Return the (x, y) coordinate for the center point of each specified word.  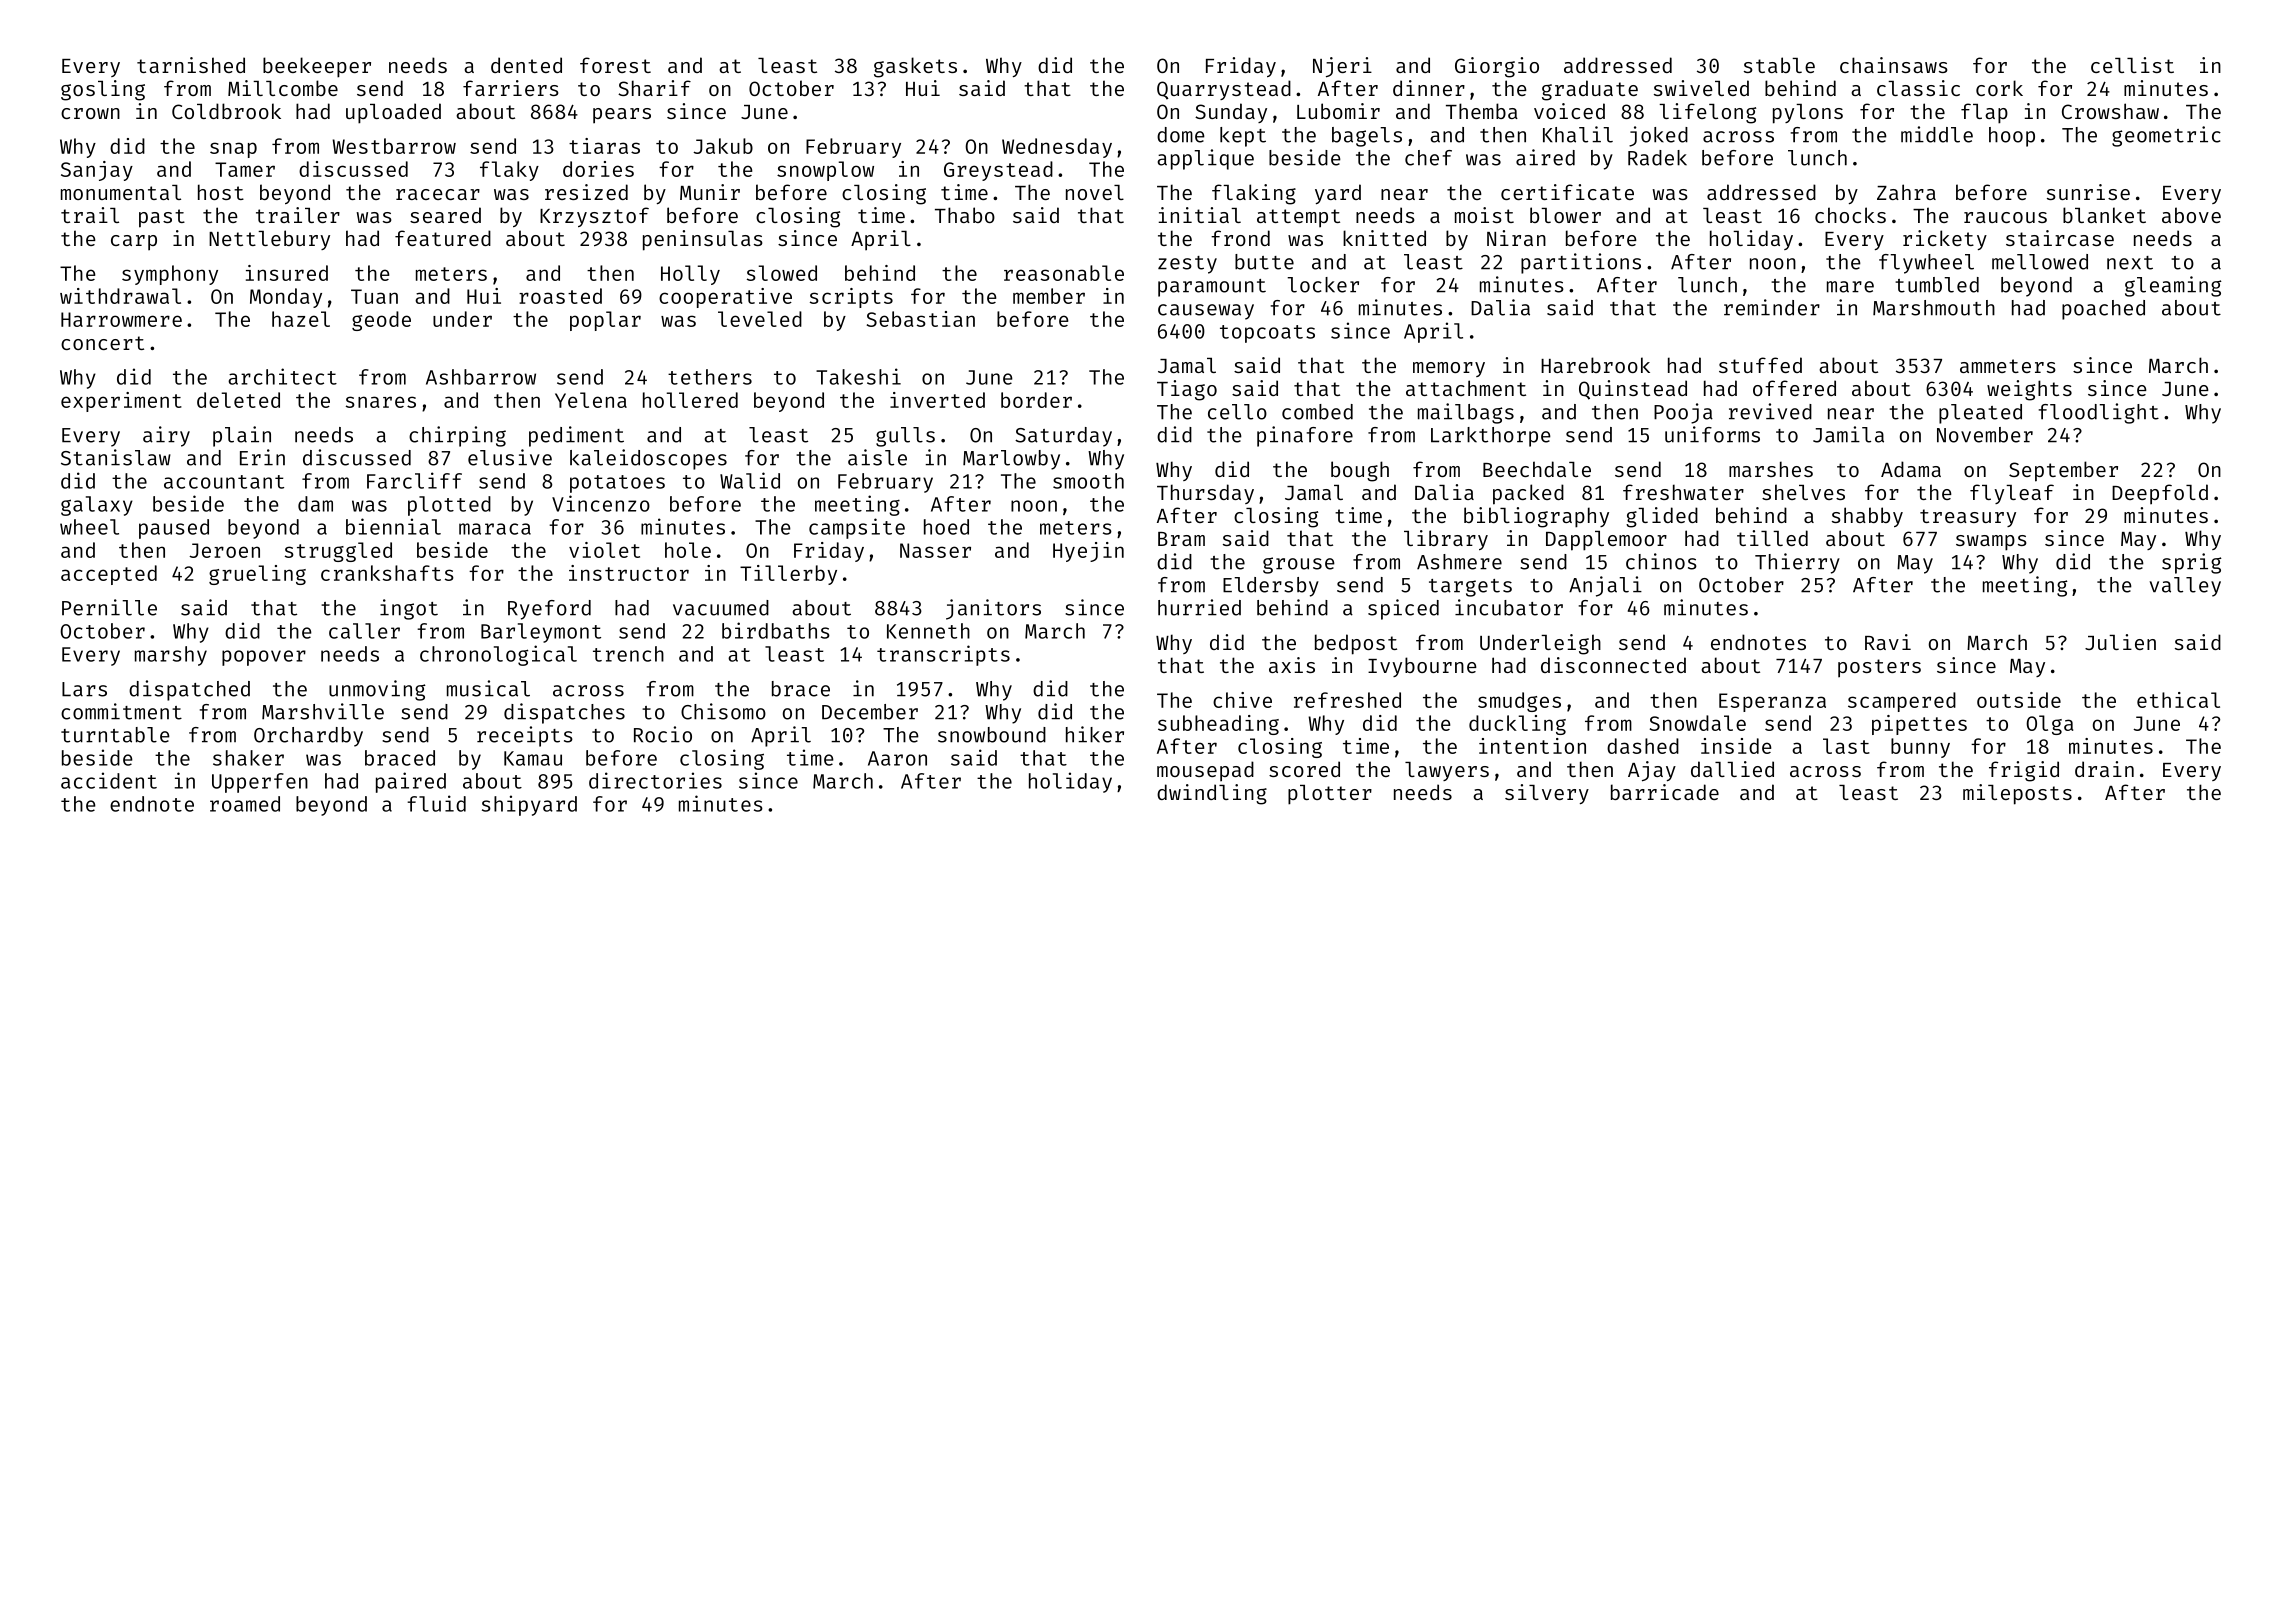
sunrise (2088, 192)
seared (445, 215)
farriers (511, 88)
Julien (2120, 642)
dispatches (564, 713)
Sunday (1231, 113)
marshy (171, 656)
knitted (1384, 238)
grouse (1299, 565)
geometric (2166, 136)
